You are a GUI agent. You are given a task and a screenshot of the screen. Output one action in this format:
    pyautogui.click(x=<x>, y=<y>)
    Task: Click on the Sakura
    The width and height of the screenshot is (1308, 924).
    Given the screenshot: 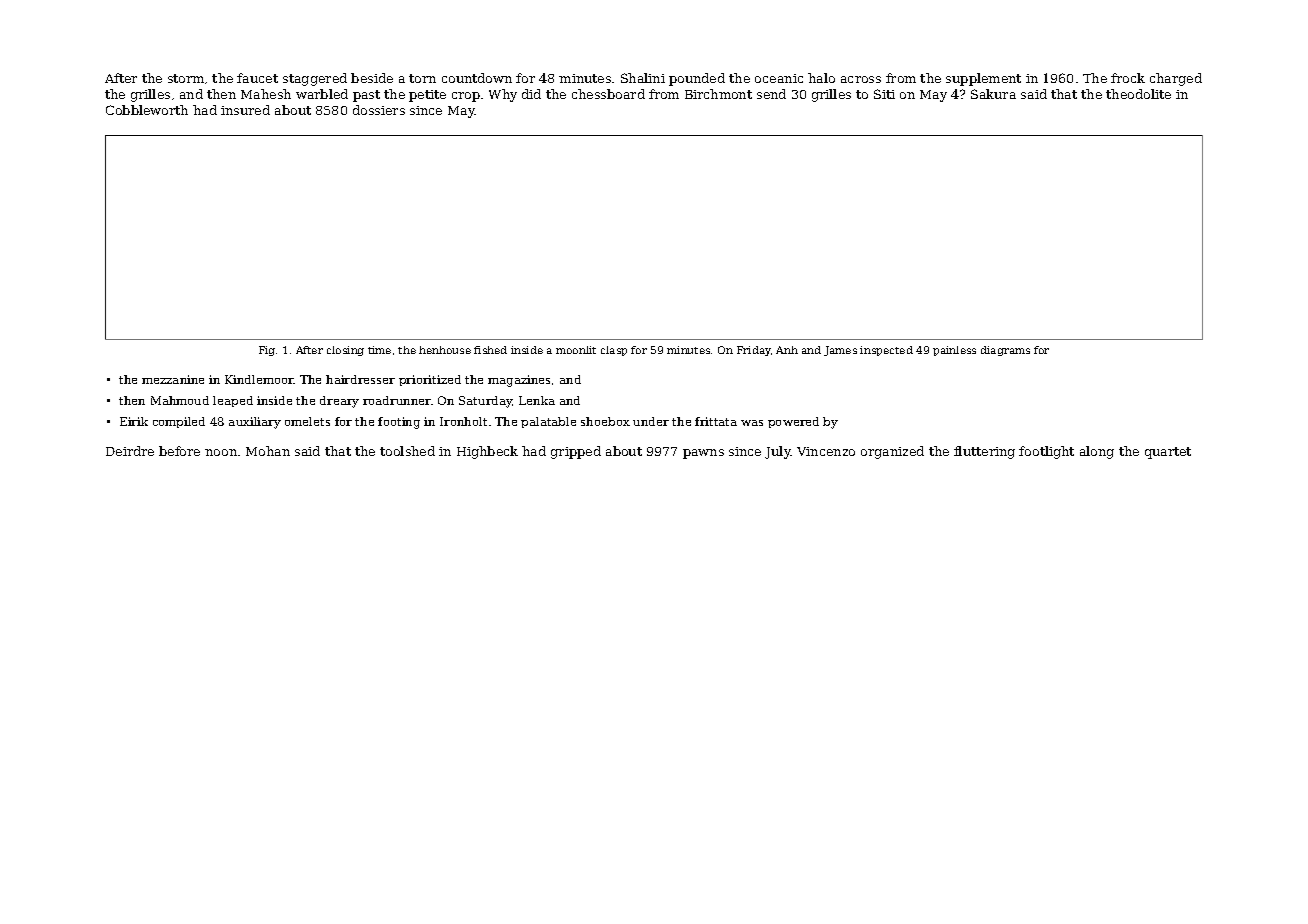 What is the action you would take?
    pyautogui.click(x=993, y=94)
